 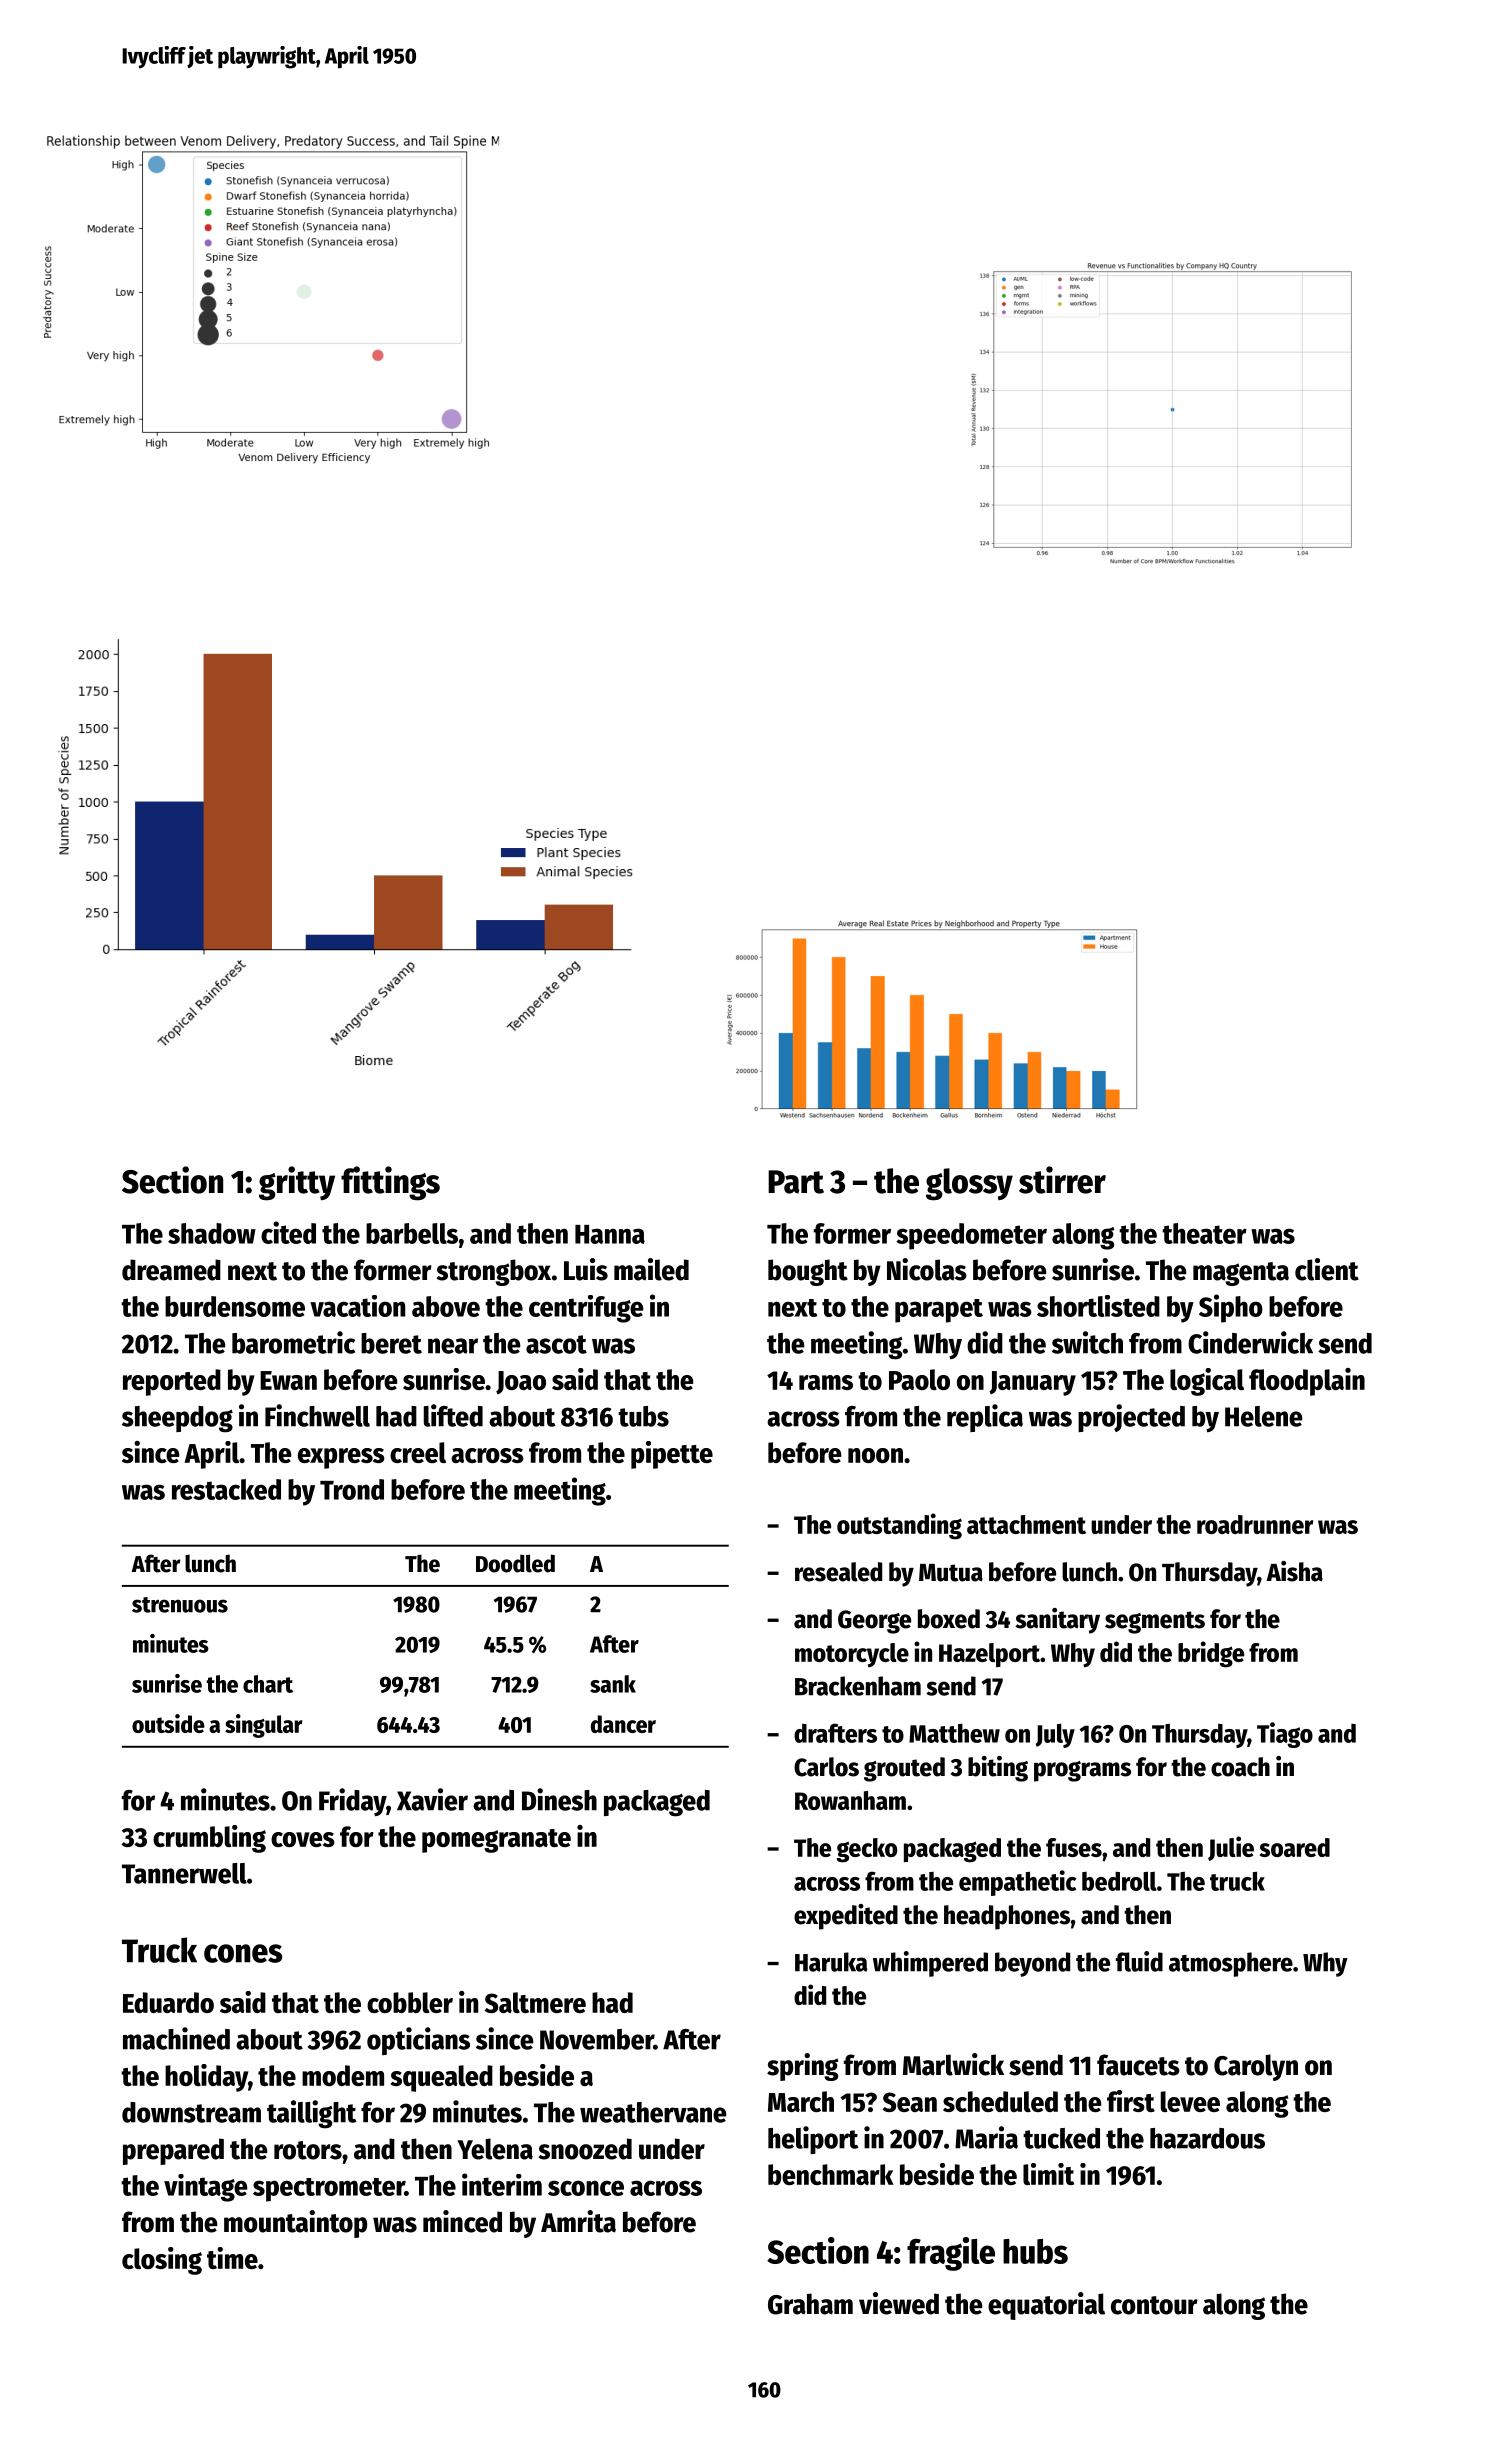 I want to click on sank, so click(x=613, y=1684).
